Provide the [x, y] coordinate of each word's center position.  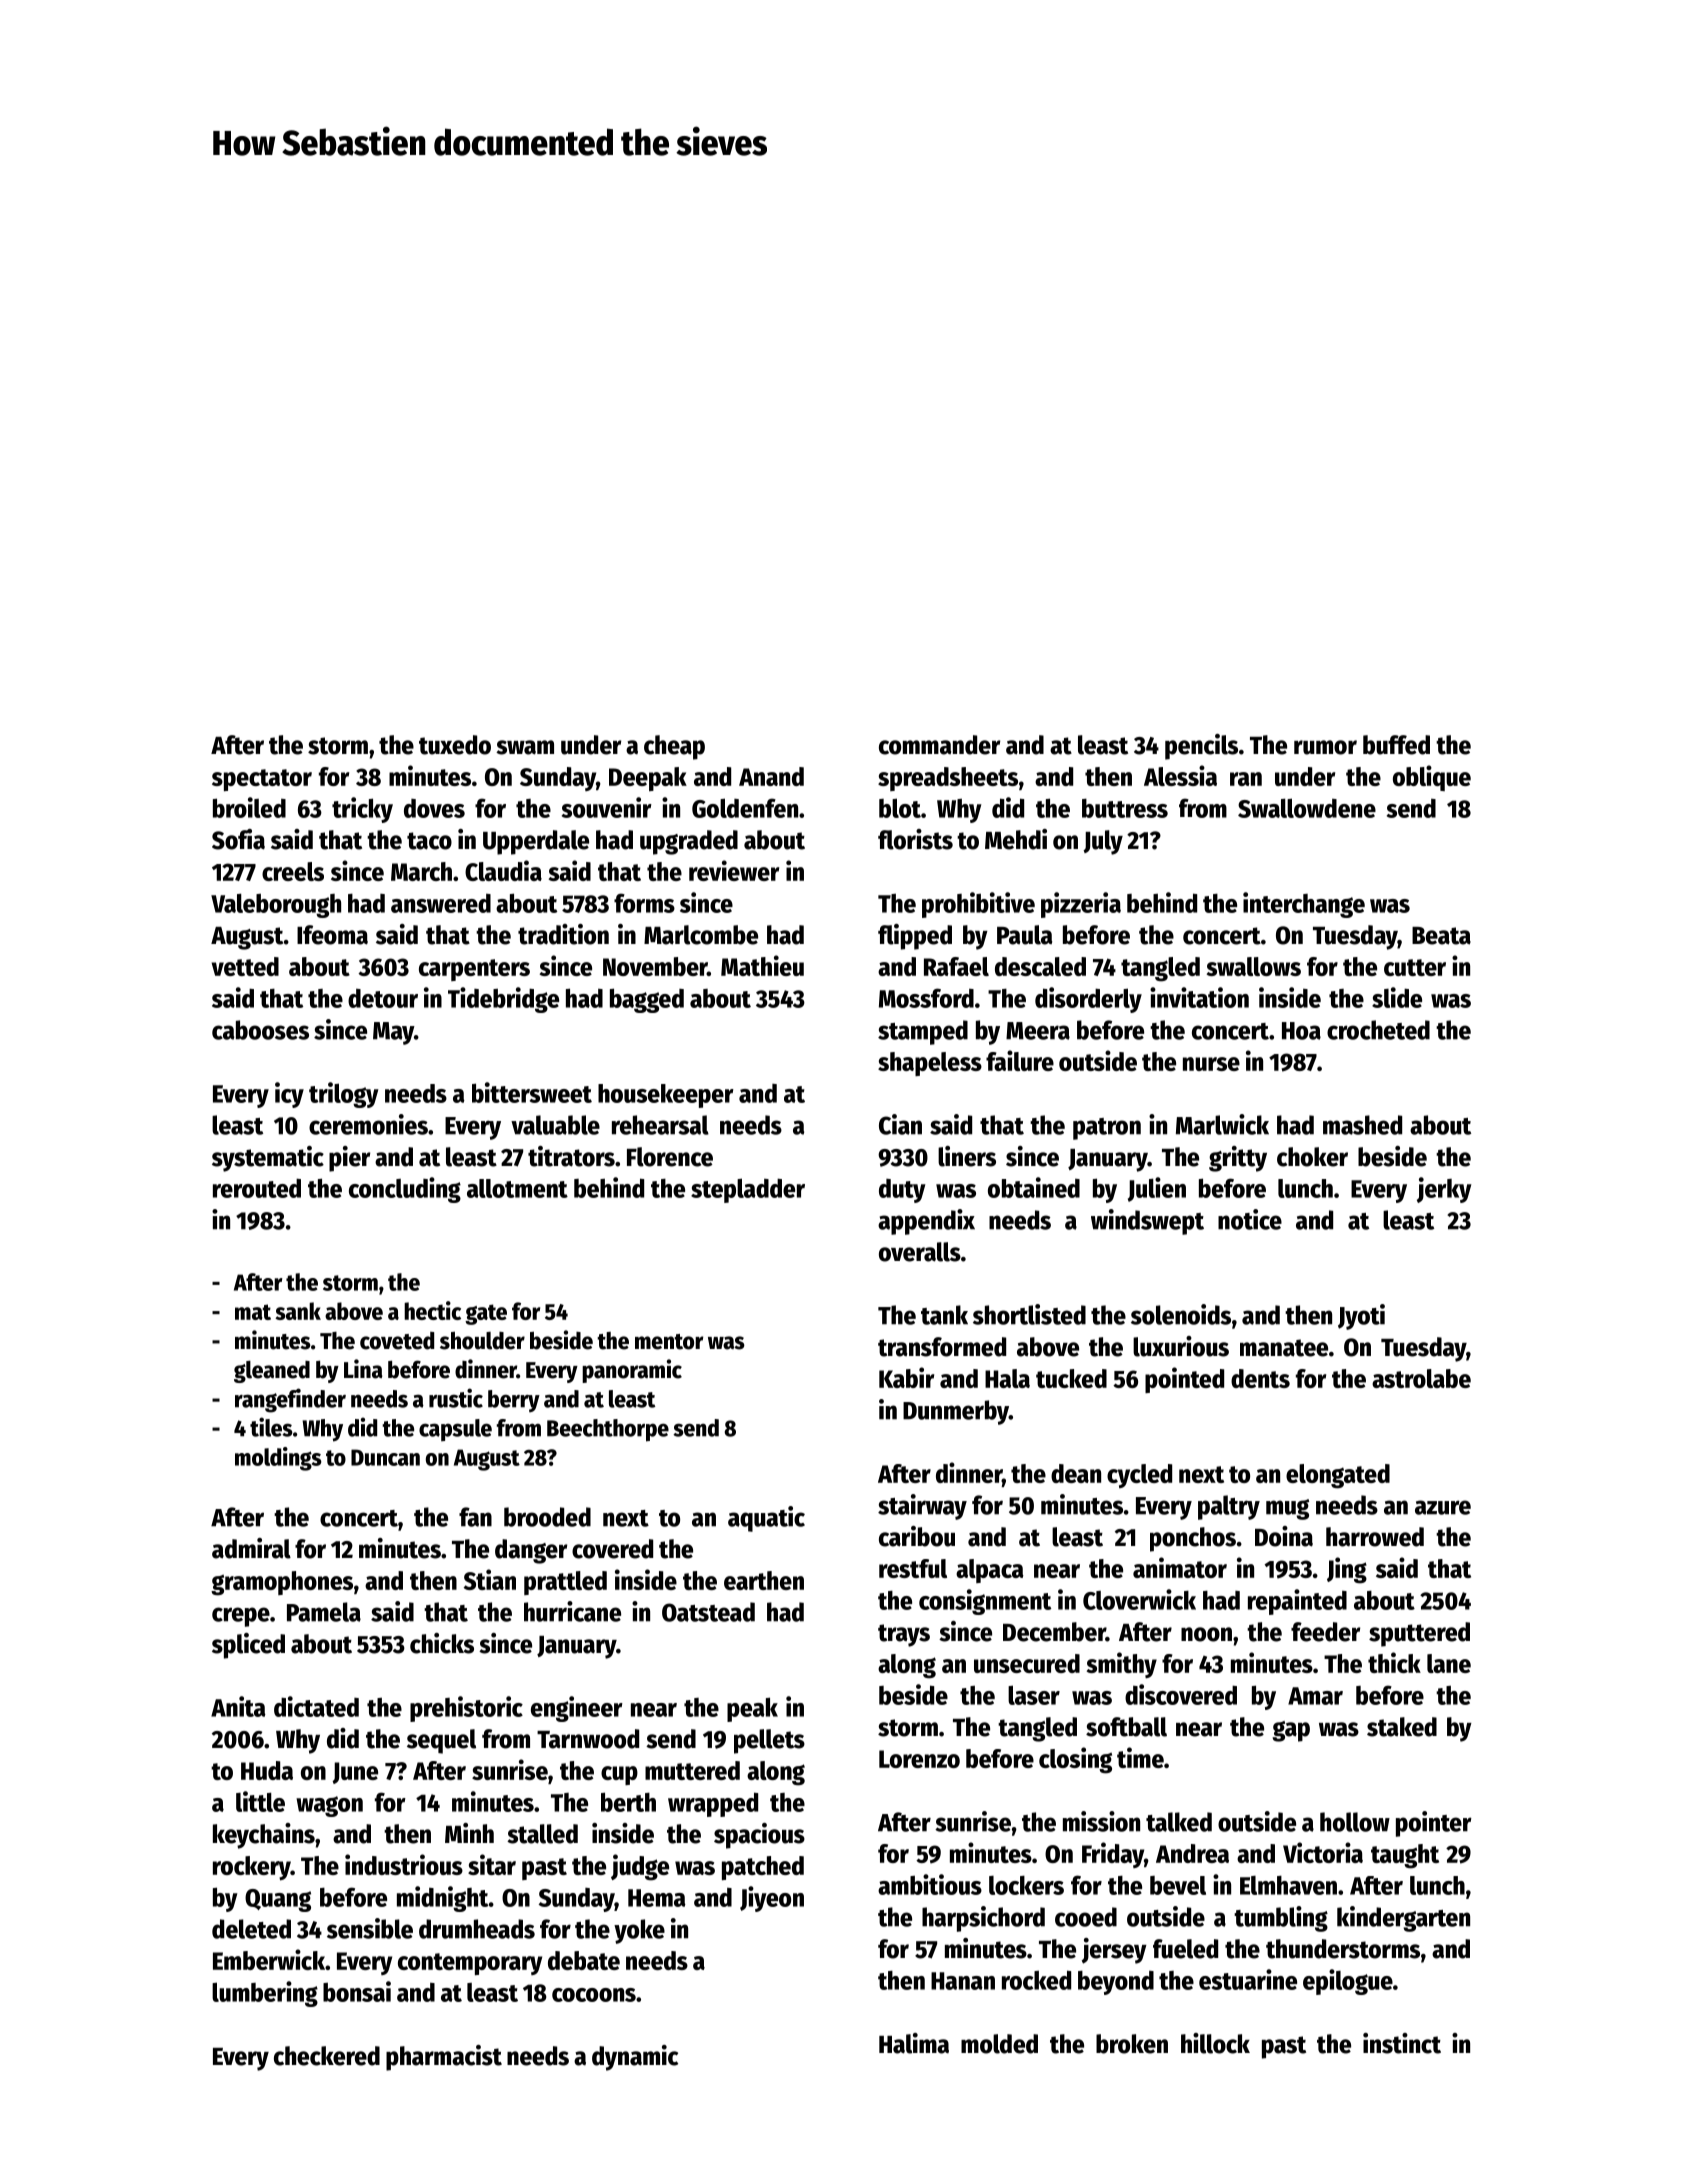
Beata [1441, 936]
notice [1250, 1219]
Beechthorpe [608, 1430]
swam [525, 747]
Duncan [385, 1457]
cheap [674, 747]
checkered [327, 2056]
